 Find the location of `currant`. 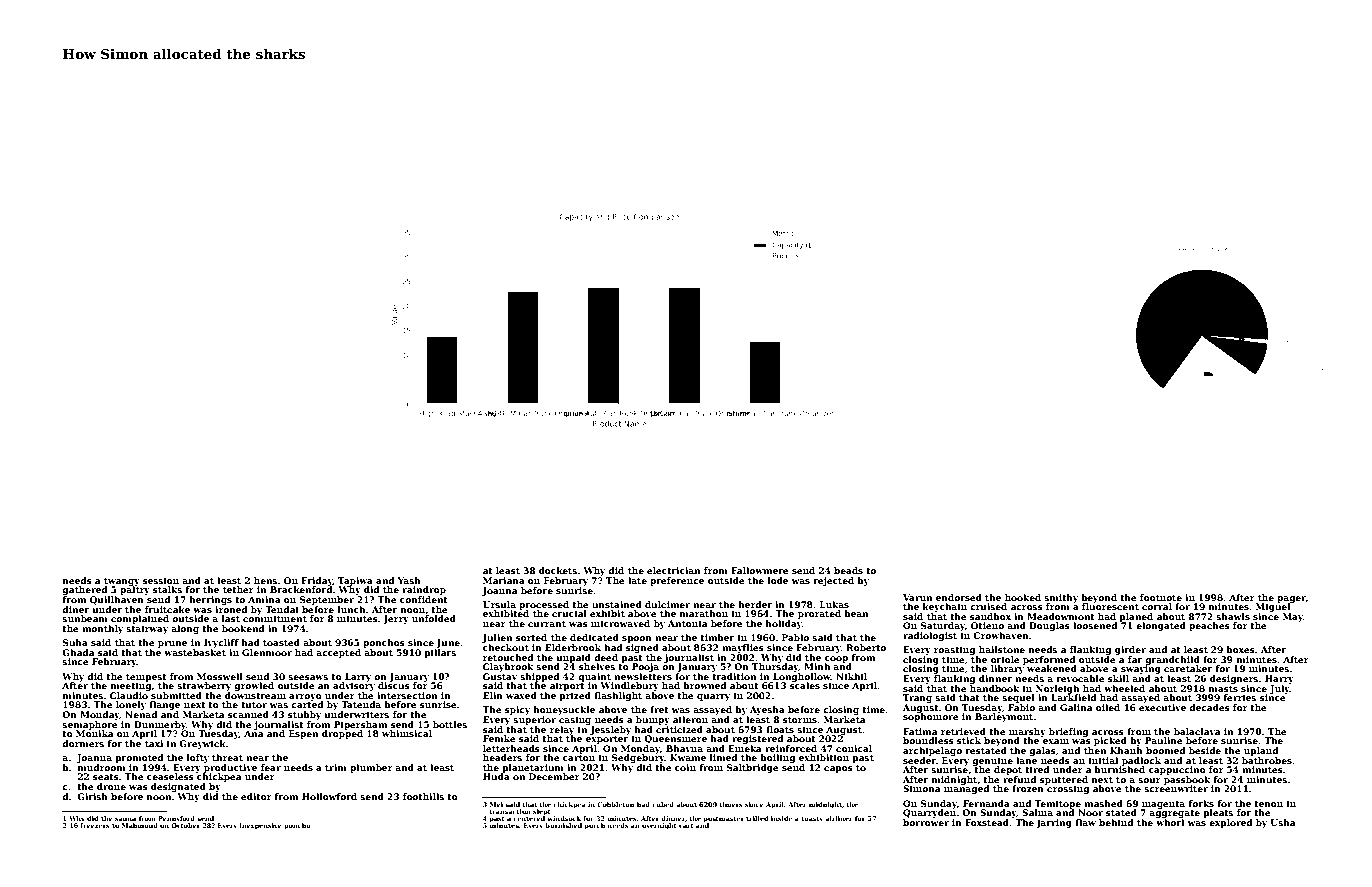

currant is located at coordinates (547, 624).
